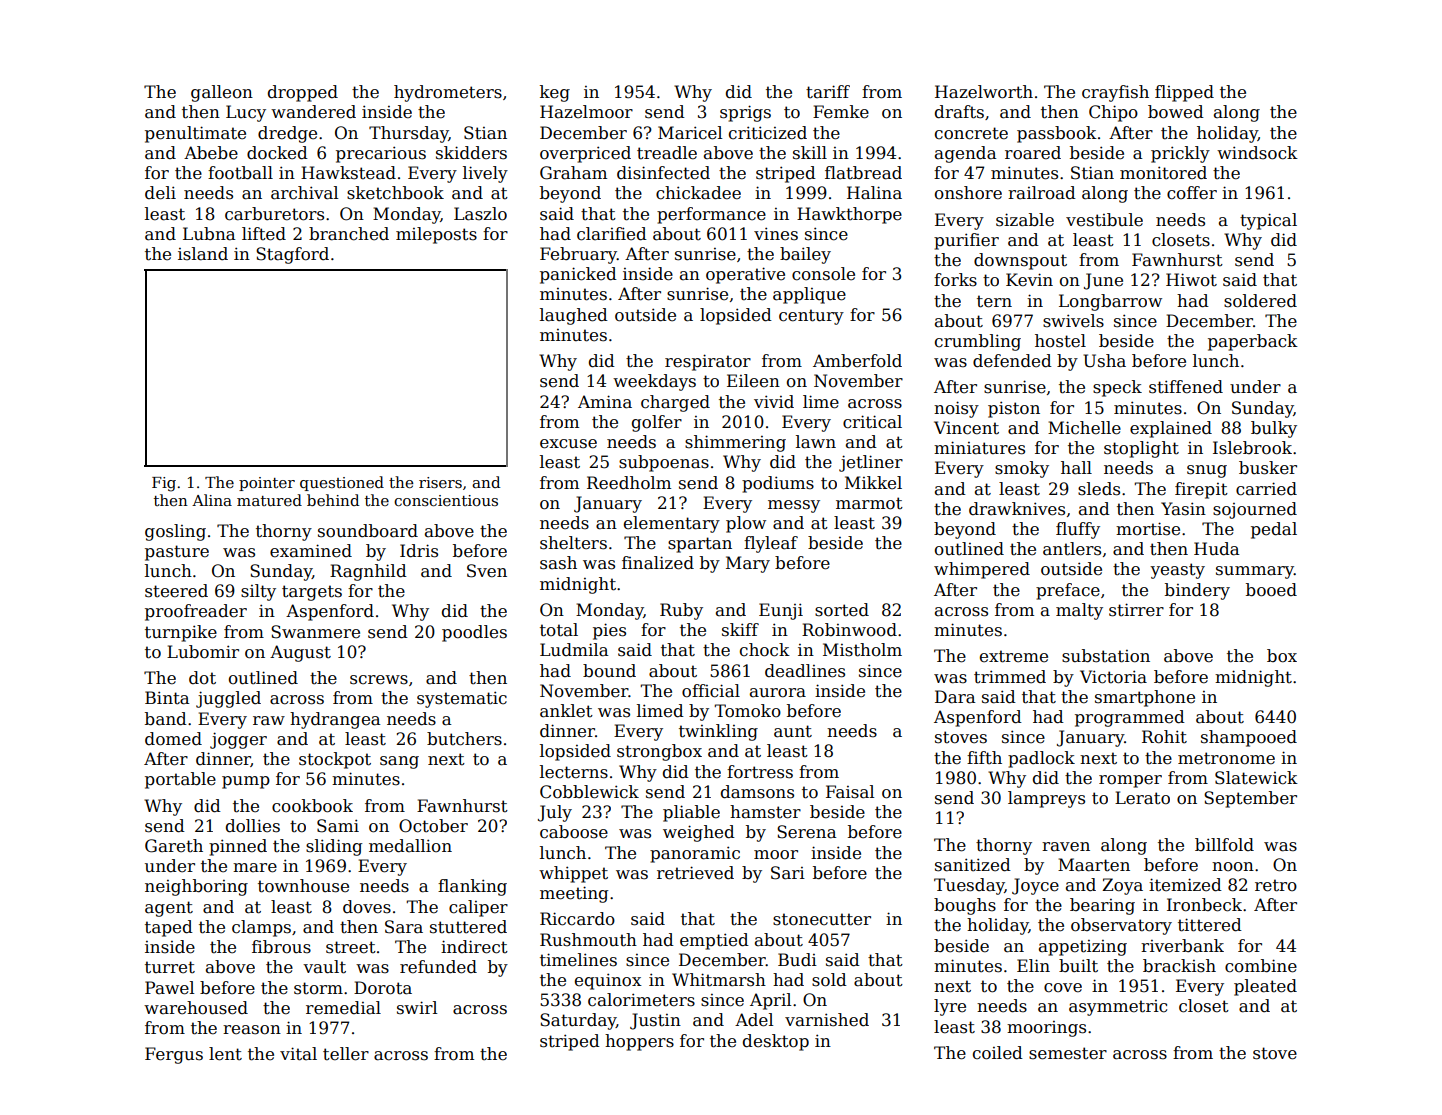 This page has height=1115, width=1442. What do you see at coordinates (1192, 193) in the page?
I see `coffer` at bounding box center [1192, 193].
